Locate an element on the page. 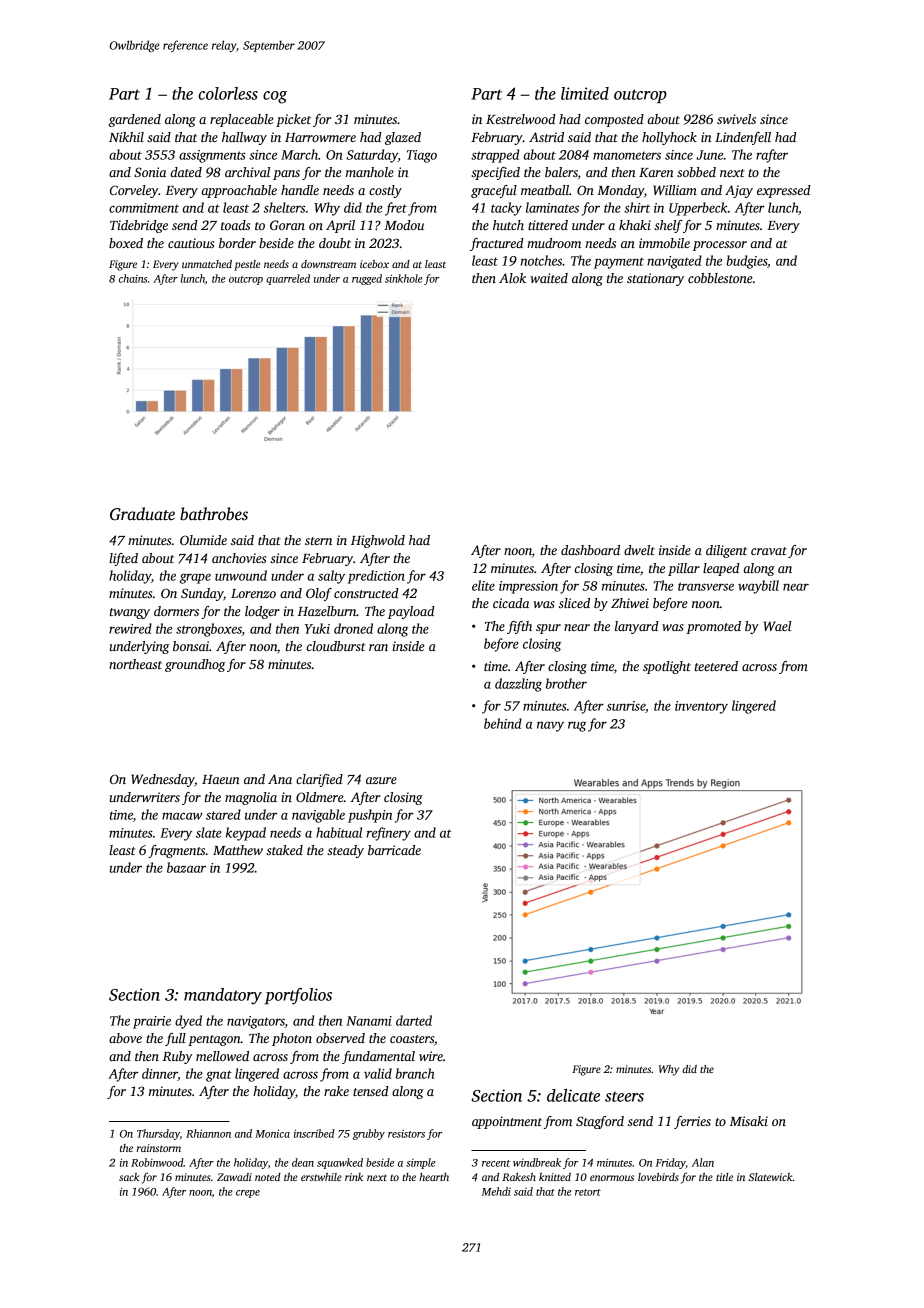 The image size is (924, 1308). chains is located at coordinates (133, 278).
